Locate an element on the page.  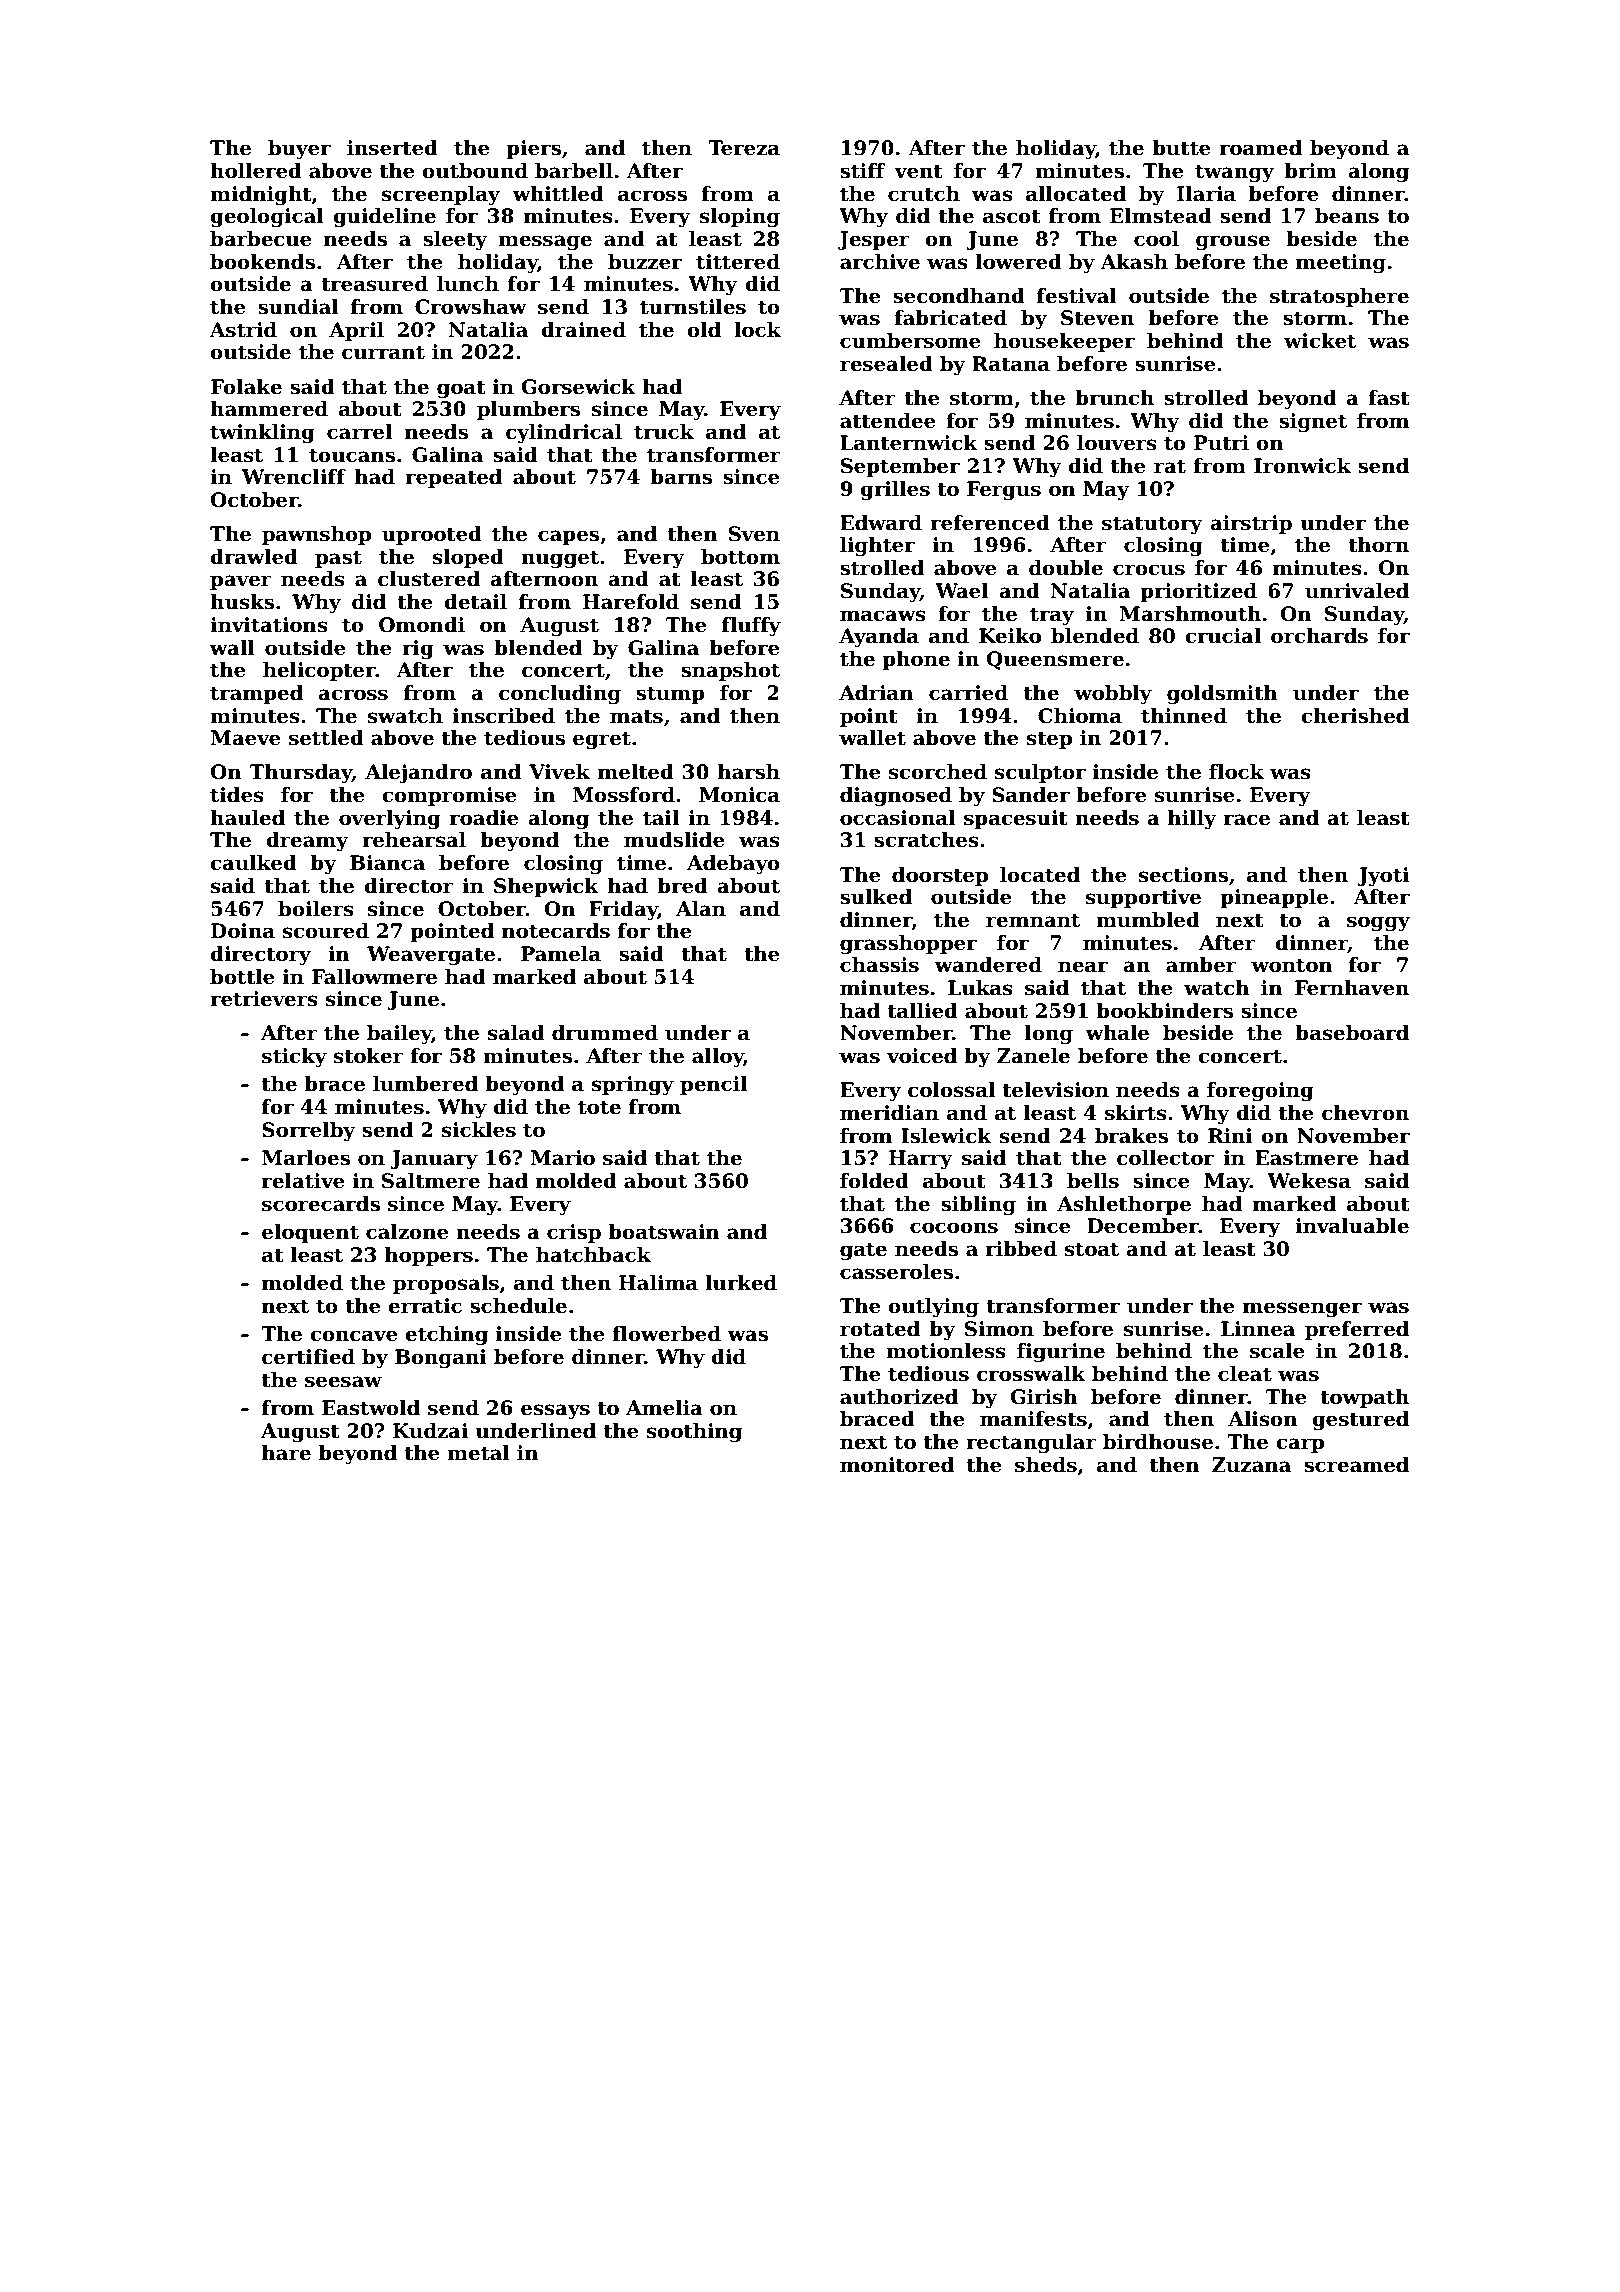
barbell is located at coordinates (574, 171).
